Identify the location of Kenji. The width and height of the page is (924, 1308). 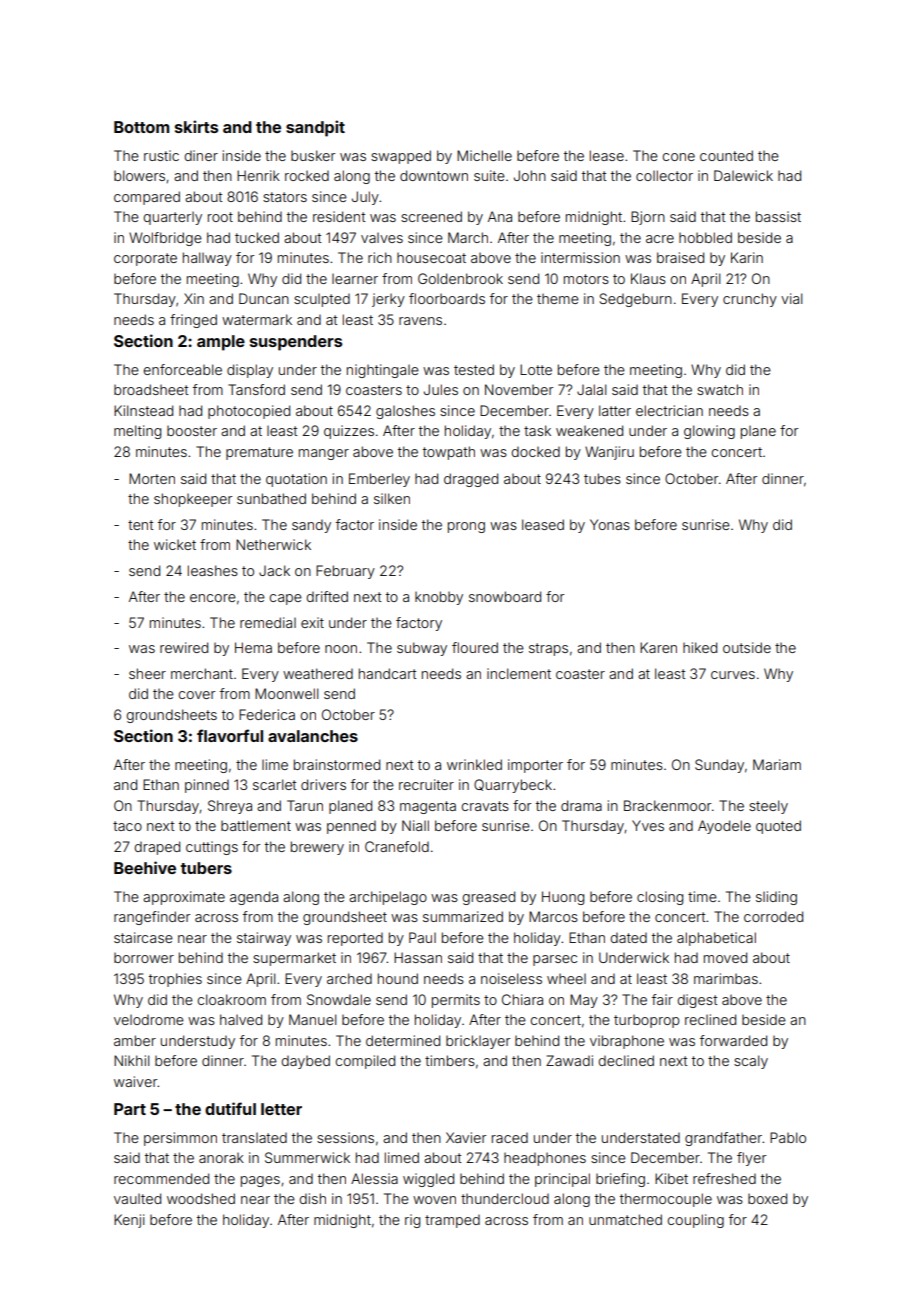
(129, 1221).
